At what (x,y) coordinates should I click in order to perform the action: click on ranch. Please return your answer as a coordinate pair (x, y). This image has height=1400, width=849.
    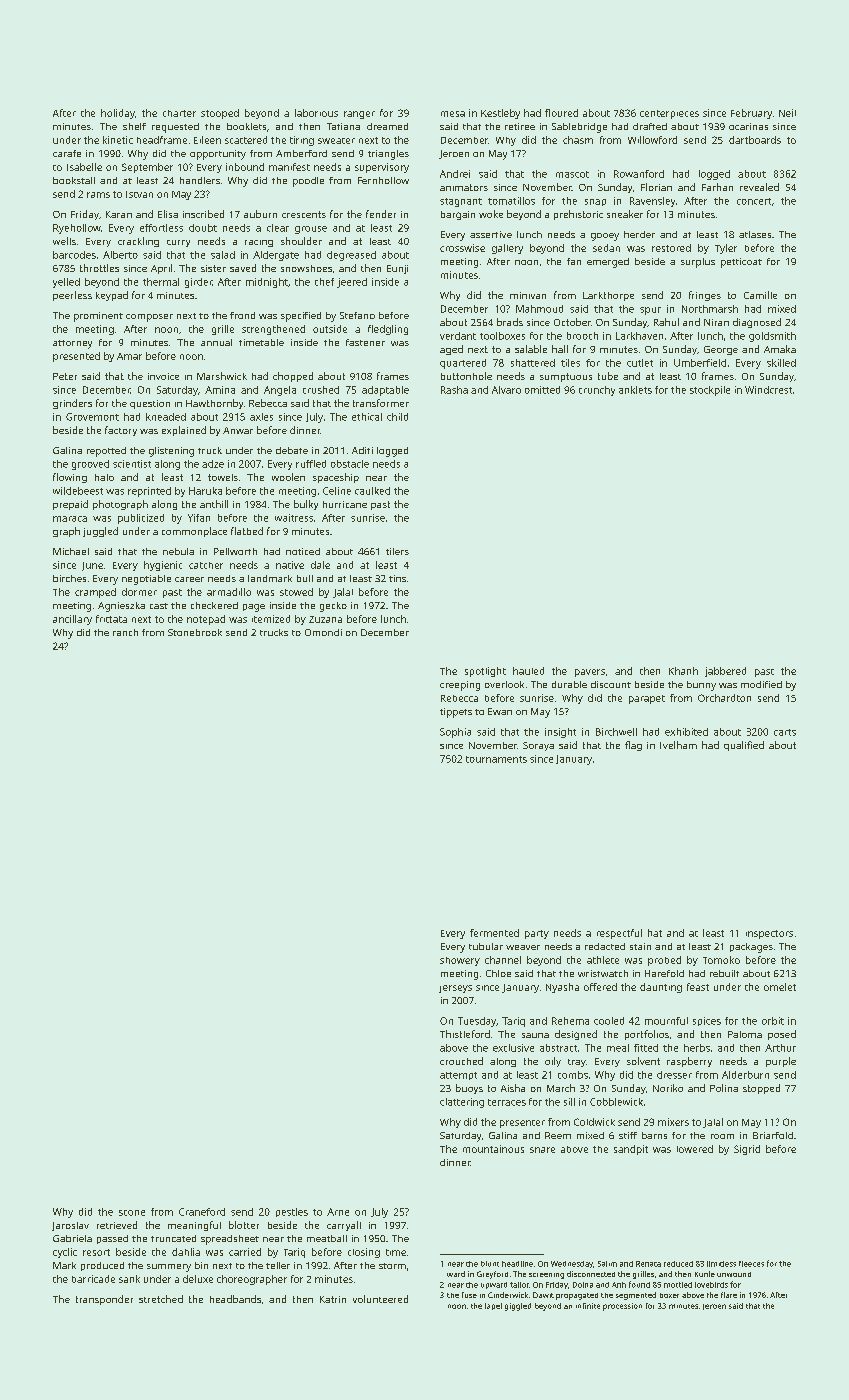
    Looking at the image, I should click on (125, 632).
